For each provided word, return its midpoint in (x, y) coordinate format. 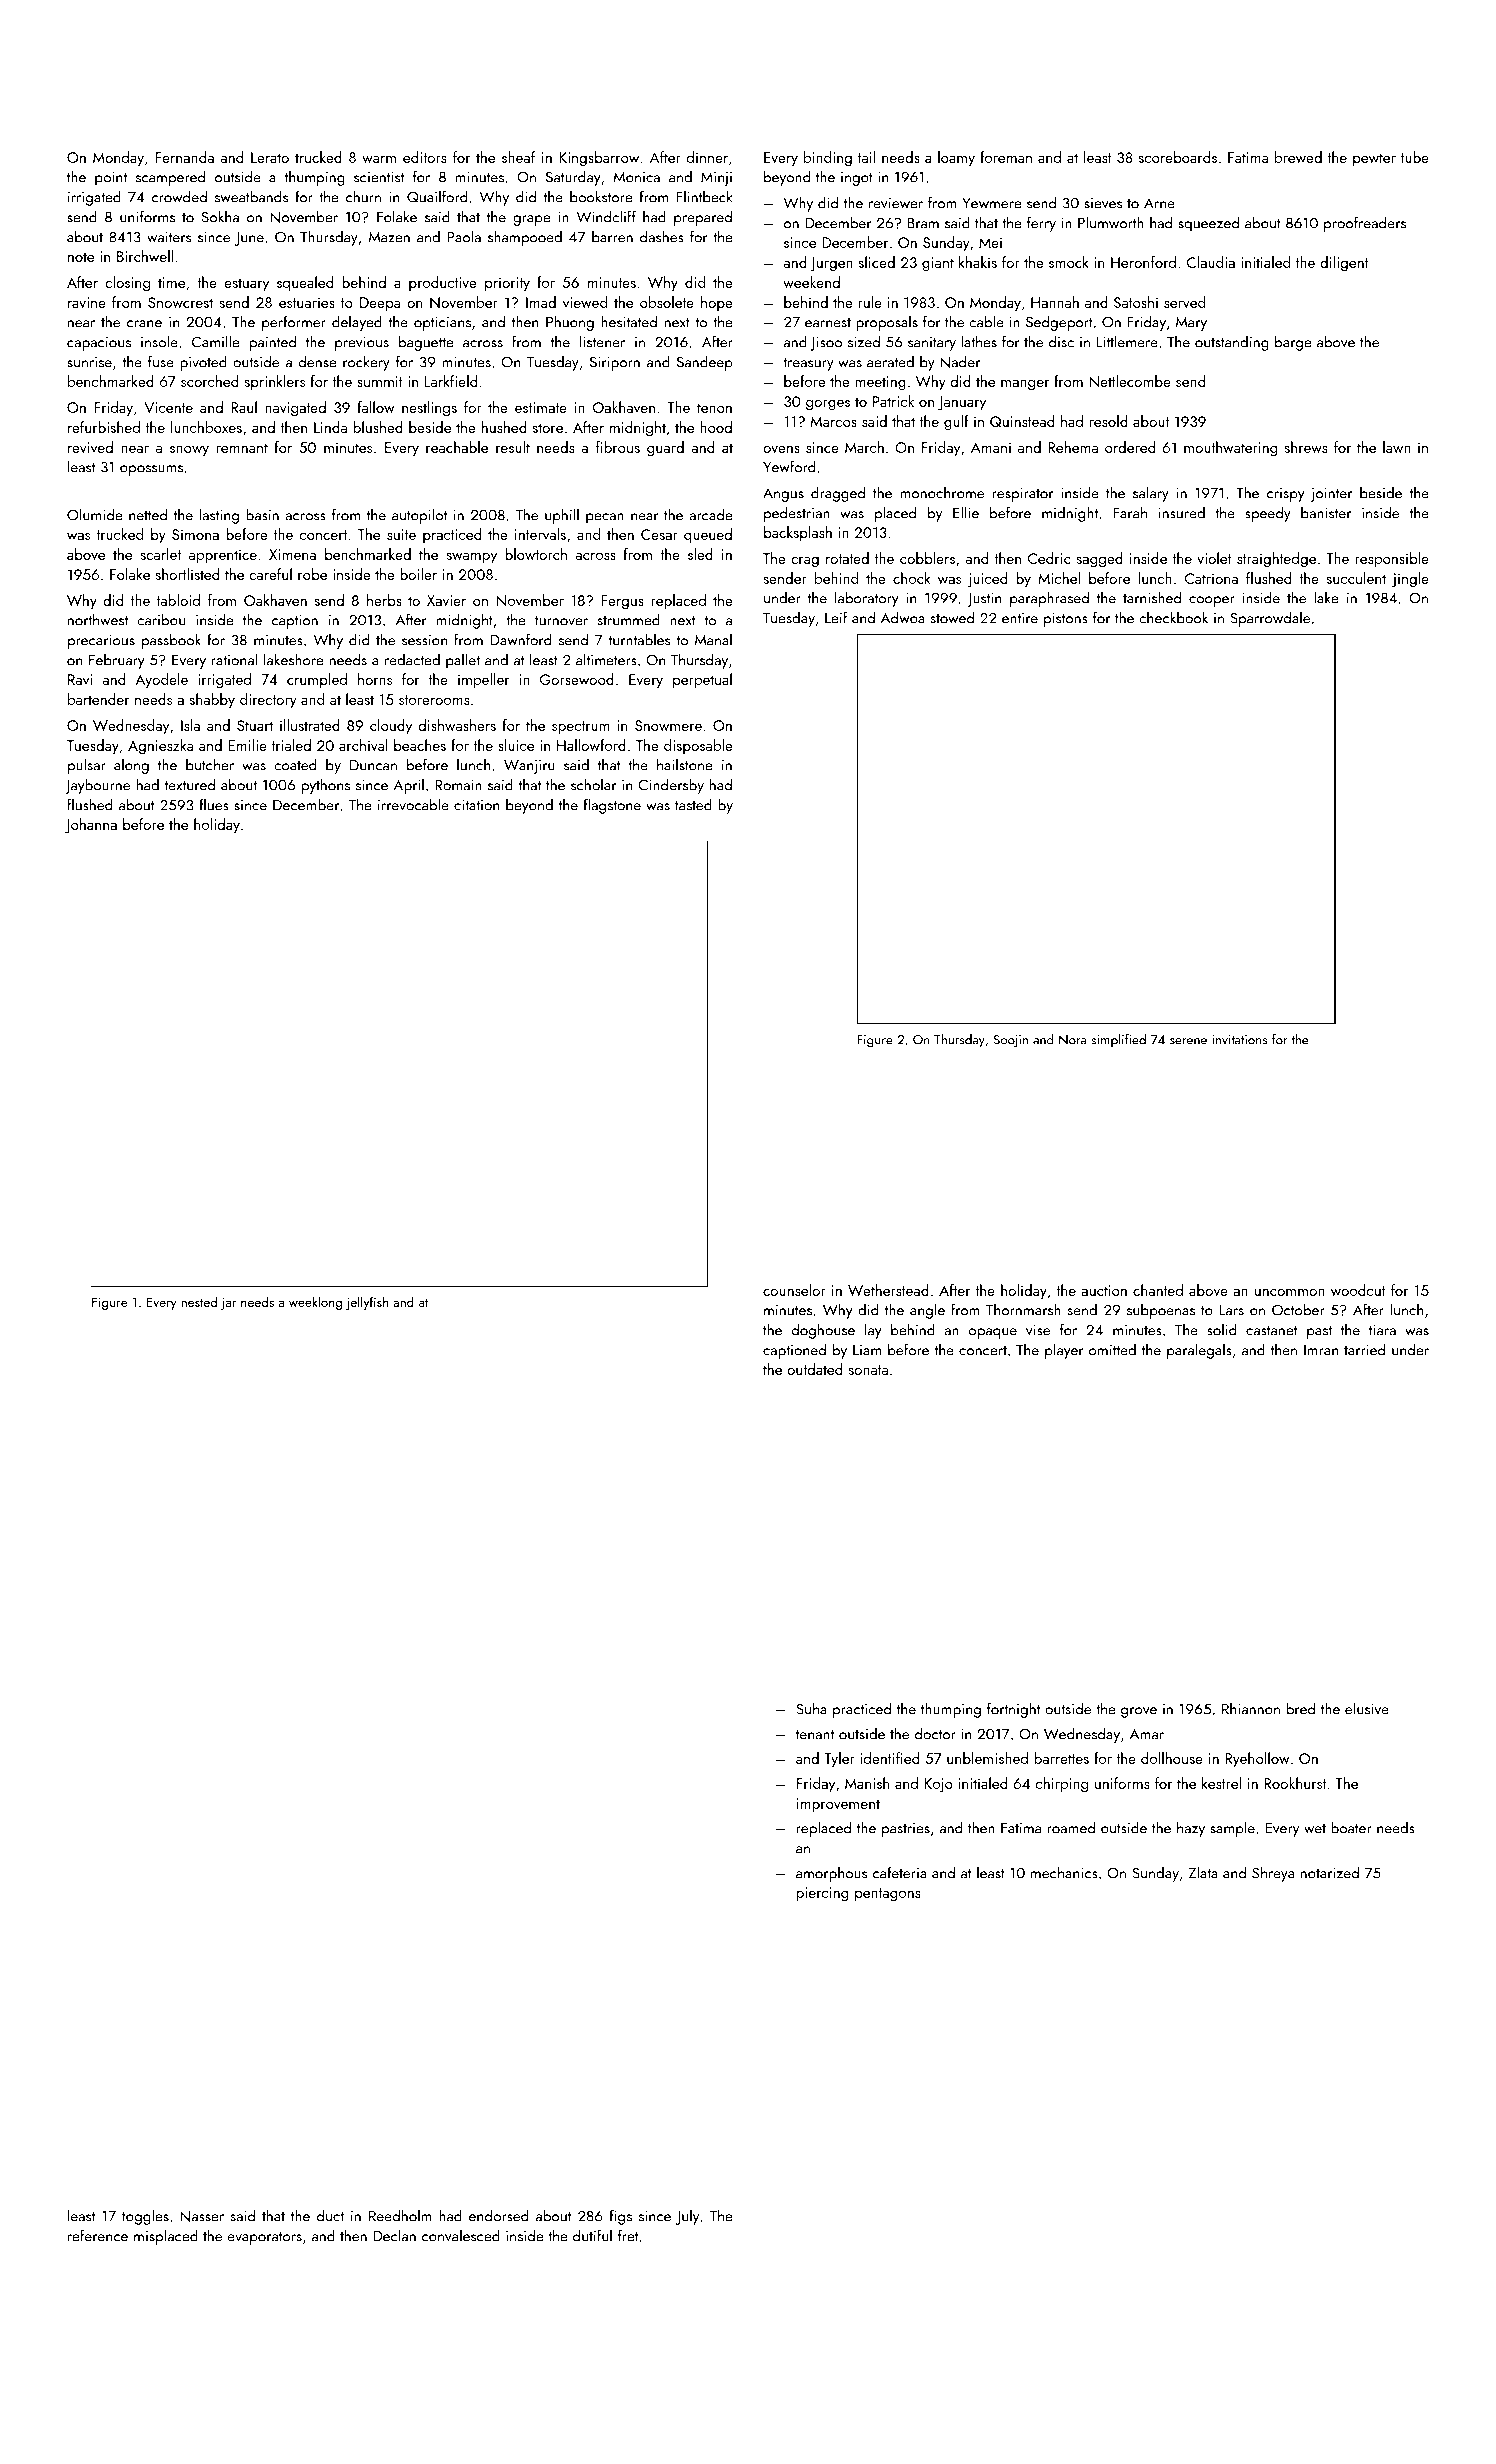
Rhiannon (1251, 1708)
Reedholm (400, 2215)
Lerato (270, 157)
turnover (561, 621)
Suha (811, 1708)
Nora (1072, 1040)
